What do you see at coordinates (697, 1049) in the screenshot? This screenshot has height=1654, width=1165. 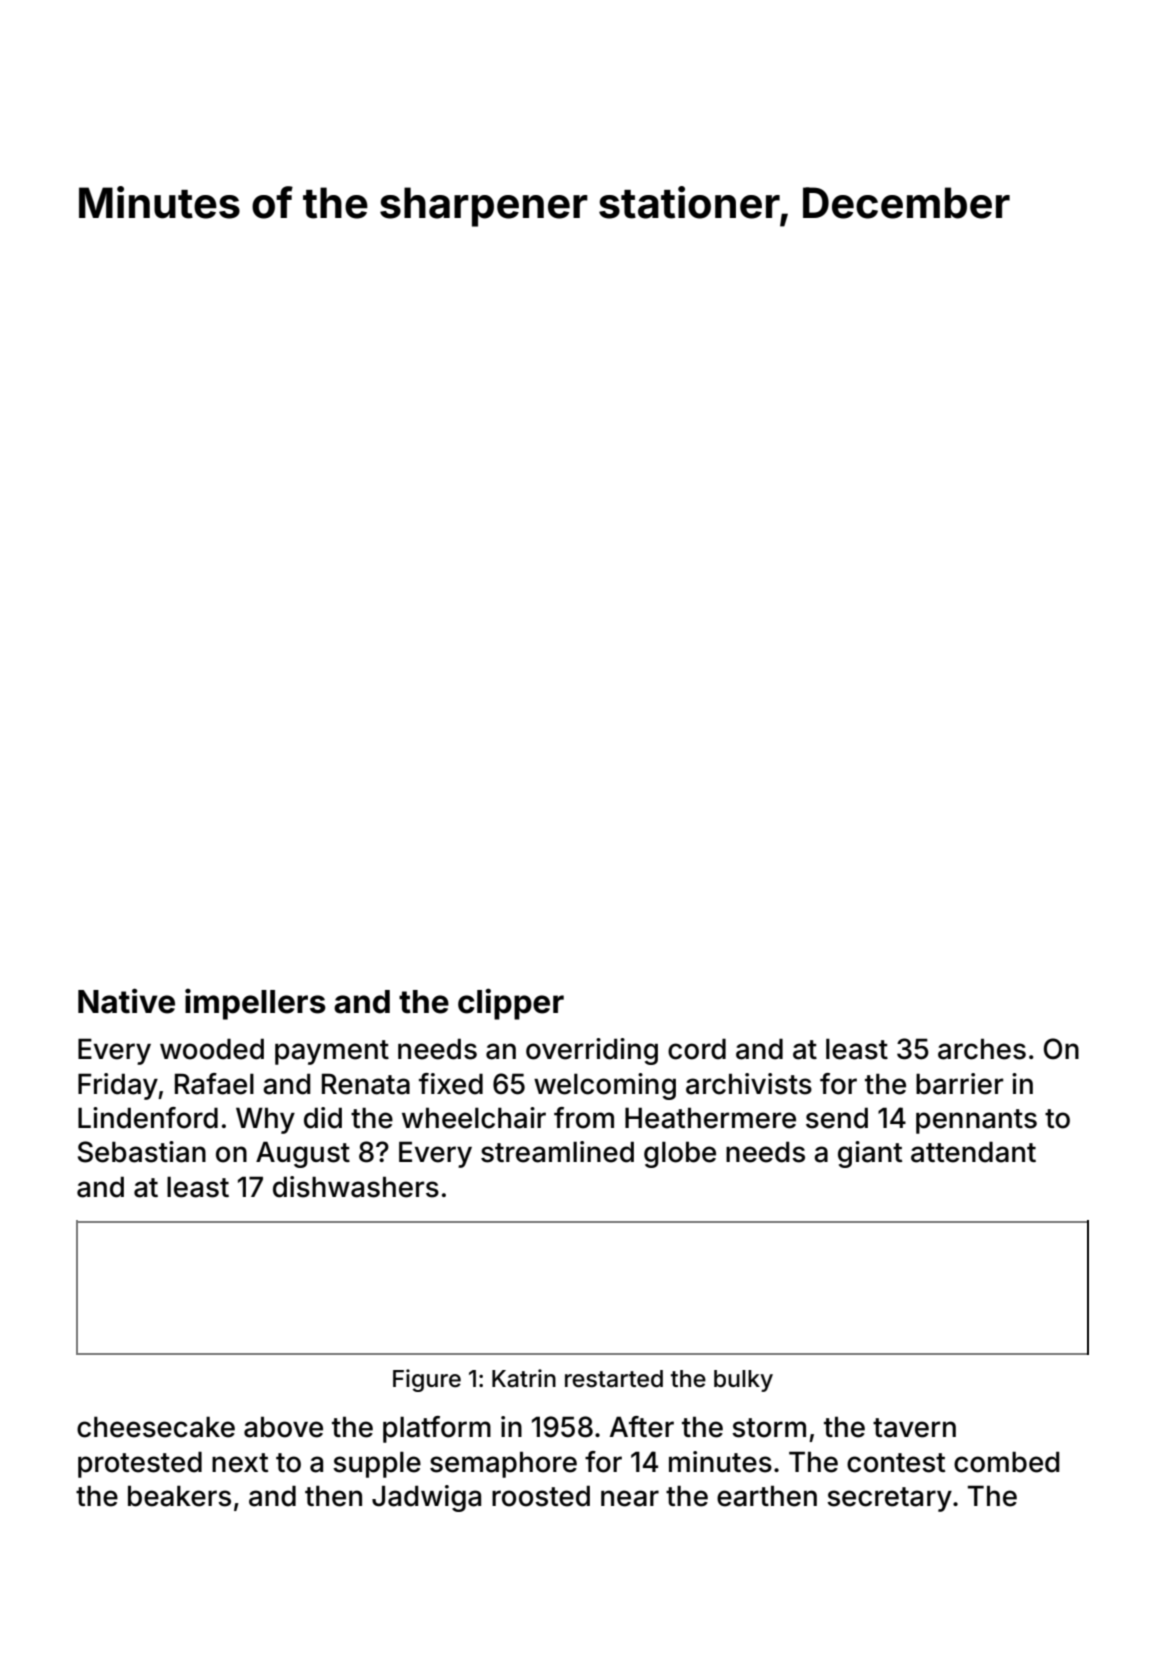 I see `cord` at bounding box center [697, 1049].
